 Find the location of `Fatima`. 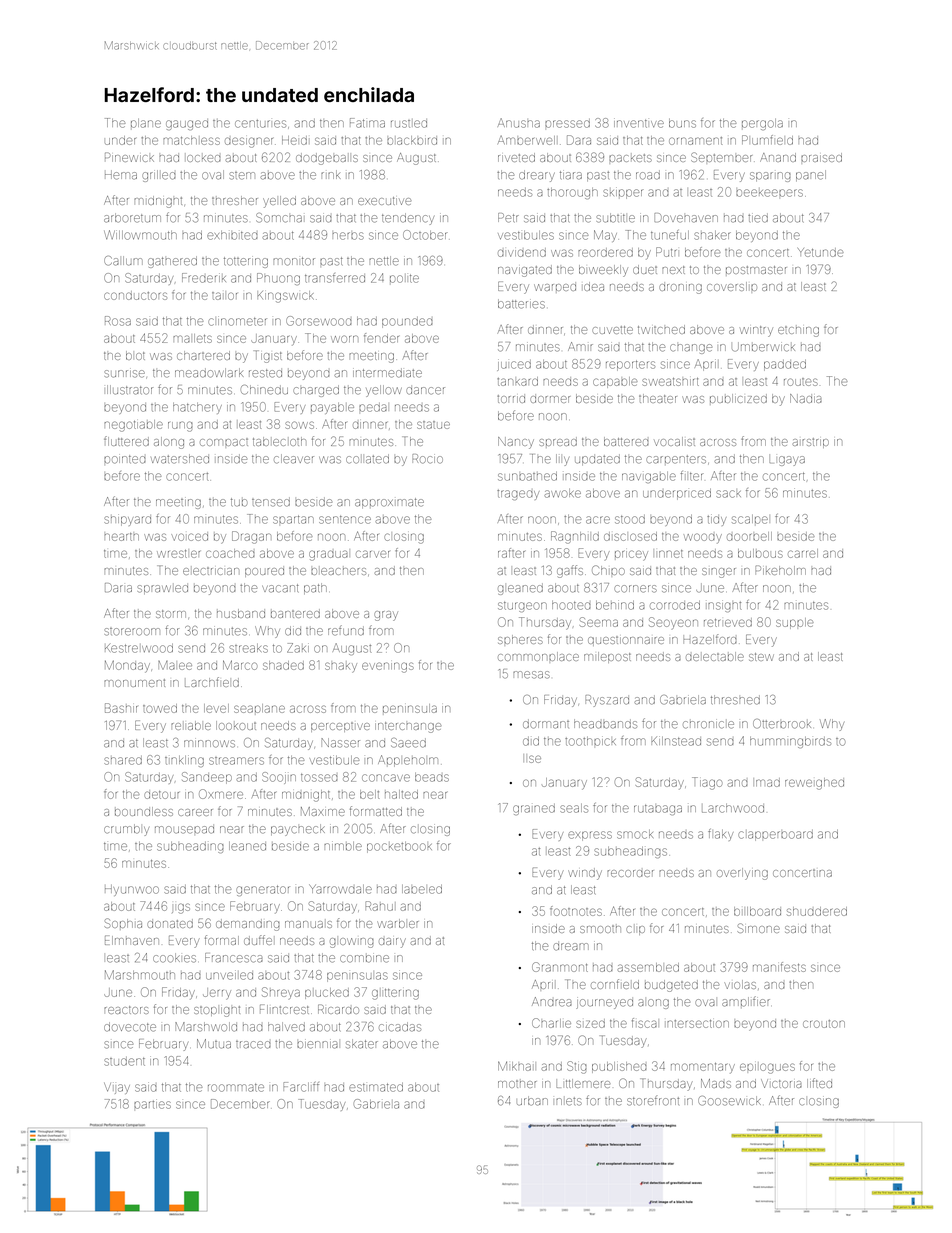

Fatima is located at coordinates (367, 123).
